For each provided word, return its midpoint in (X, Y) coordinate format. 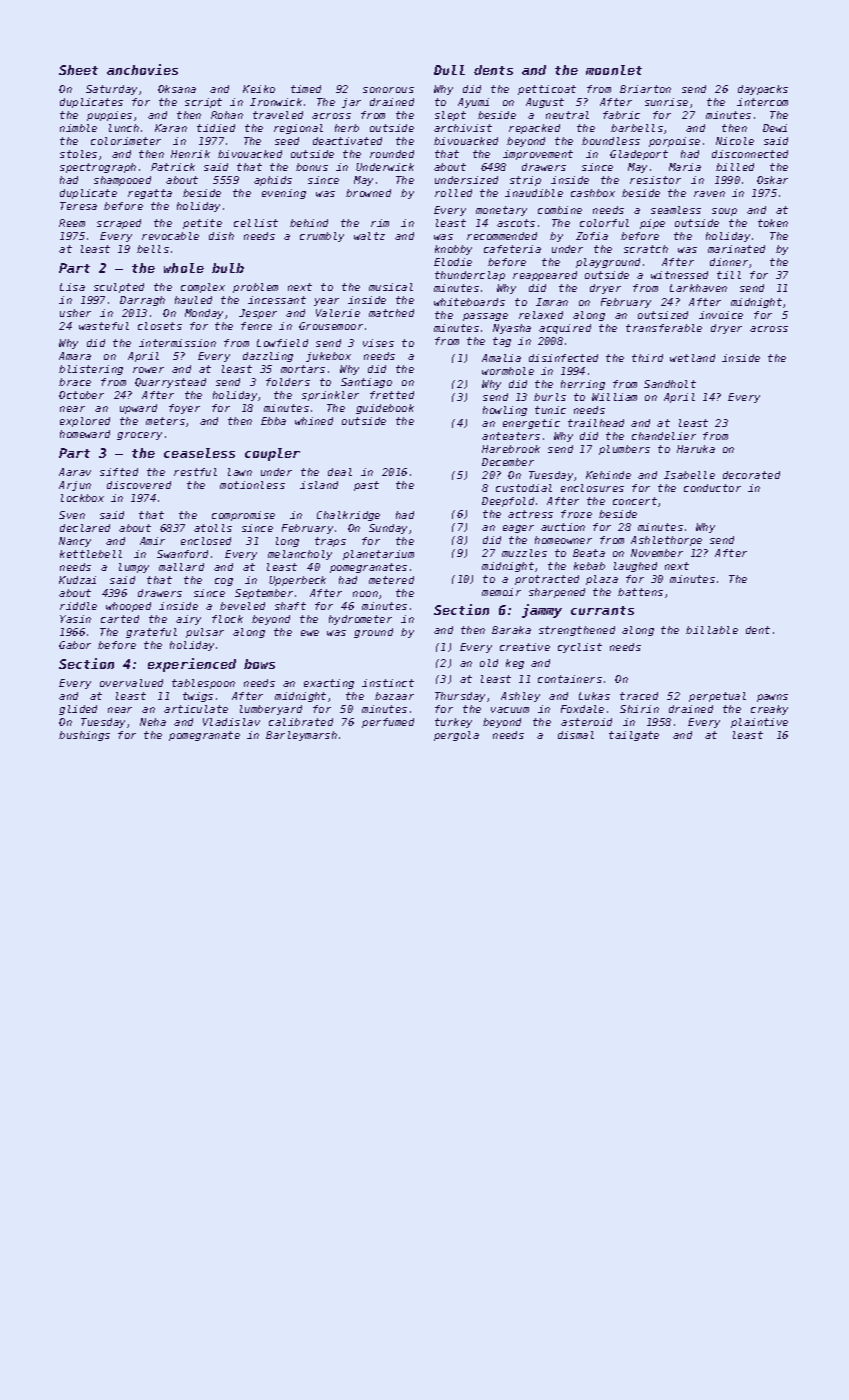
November (657, 553)
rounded (392, 154)
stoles (78, 154)
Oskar (772, 180)
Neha (153, 722)
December (508, 462)
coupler (272, 454)
